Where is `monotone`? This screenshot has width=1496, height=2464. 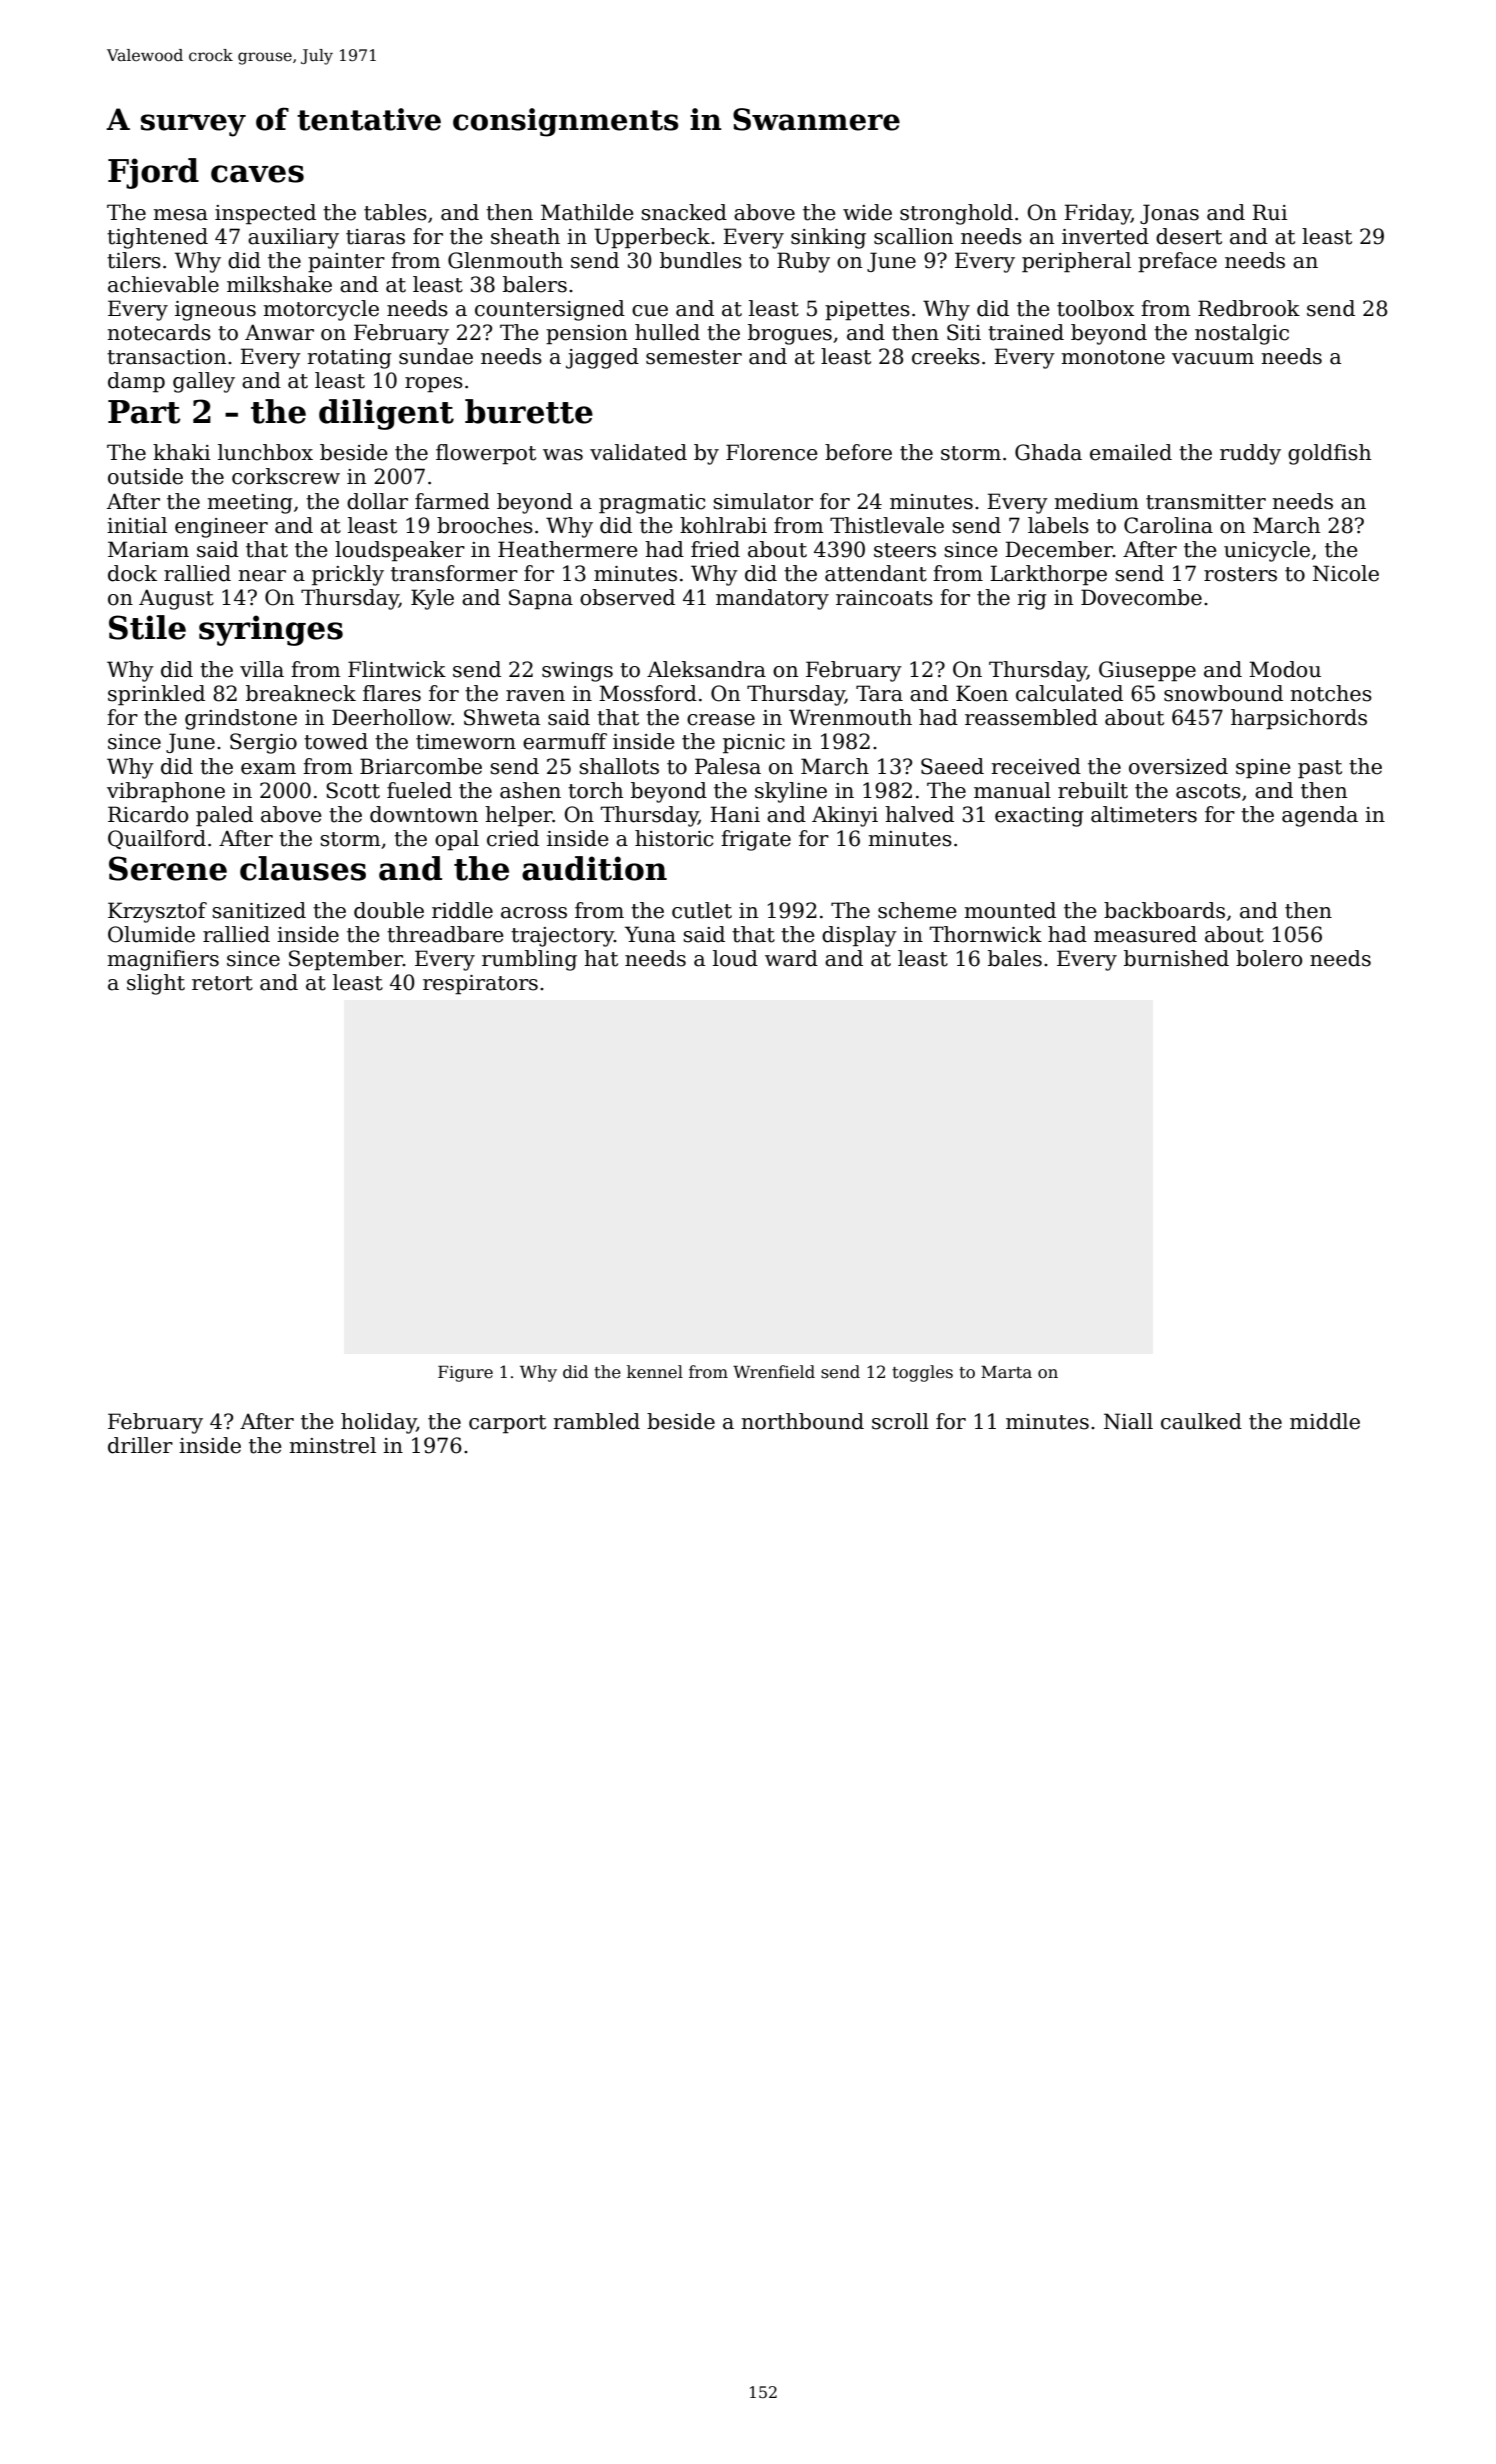 monotone is located at coordinates (1113, 357).
